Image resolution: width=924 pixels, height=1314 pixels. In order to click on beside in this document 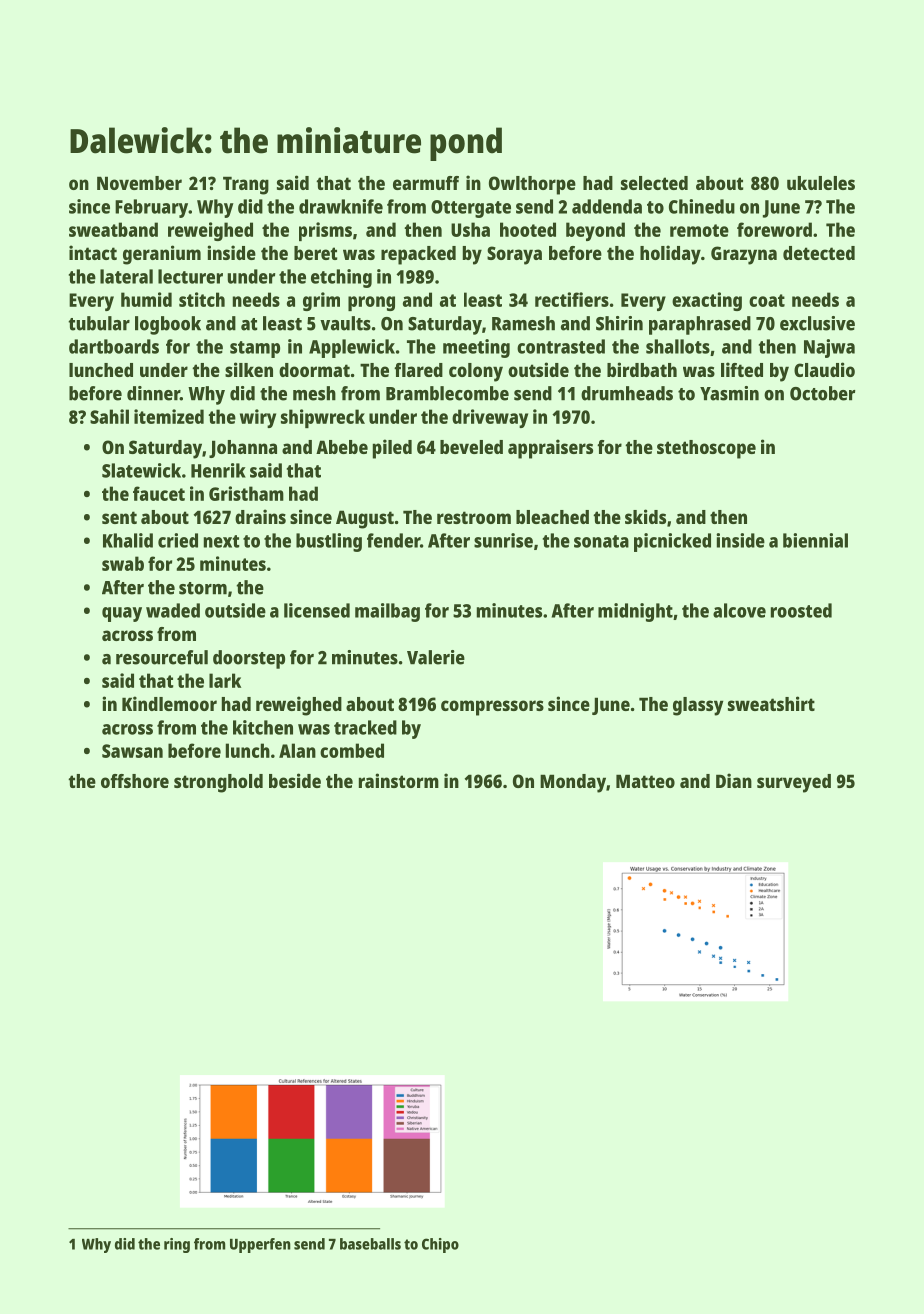, I will do `click(295, 780)`.
